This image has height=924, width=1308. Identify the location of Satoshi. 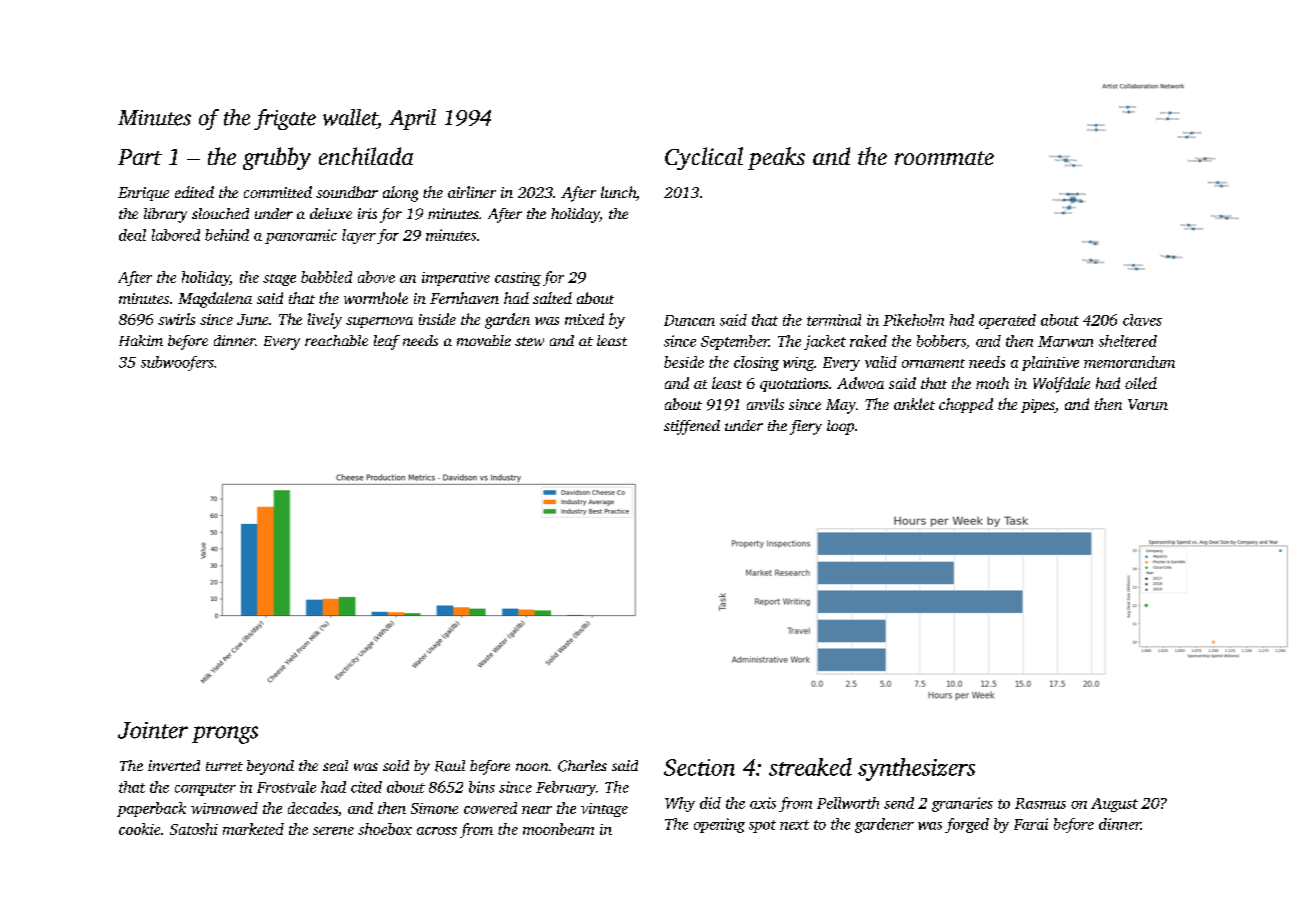
(194, 829).
